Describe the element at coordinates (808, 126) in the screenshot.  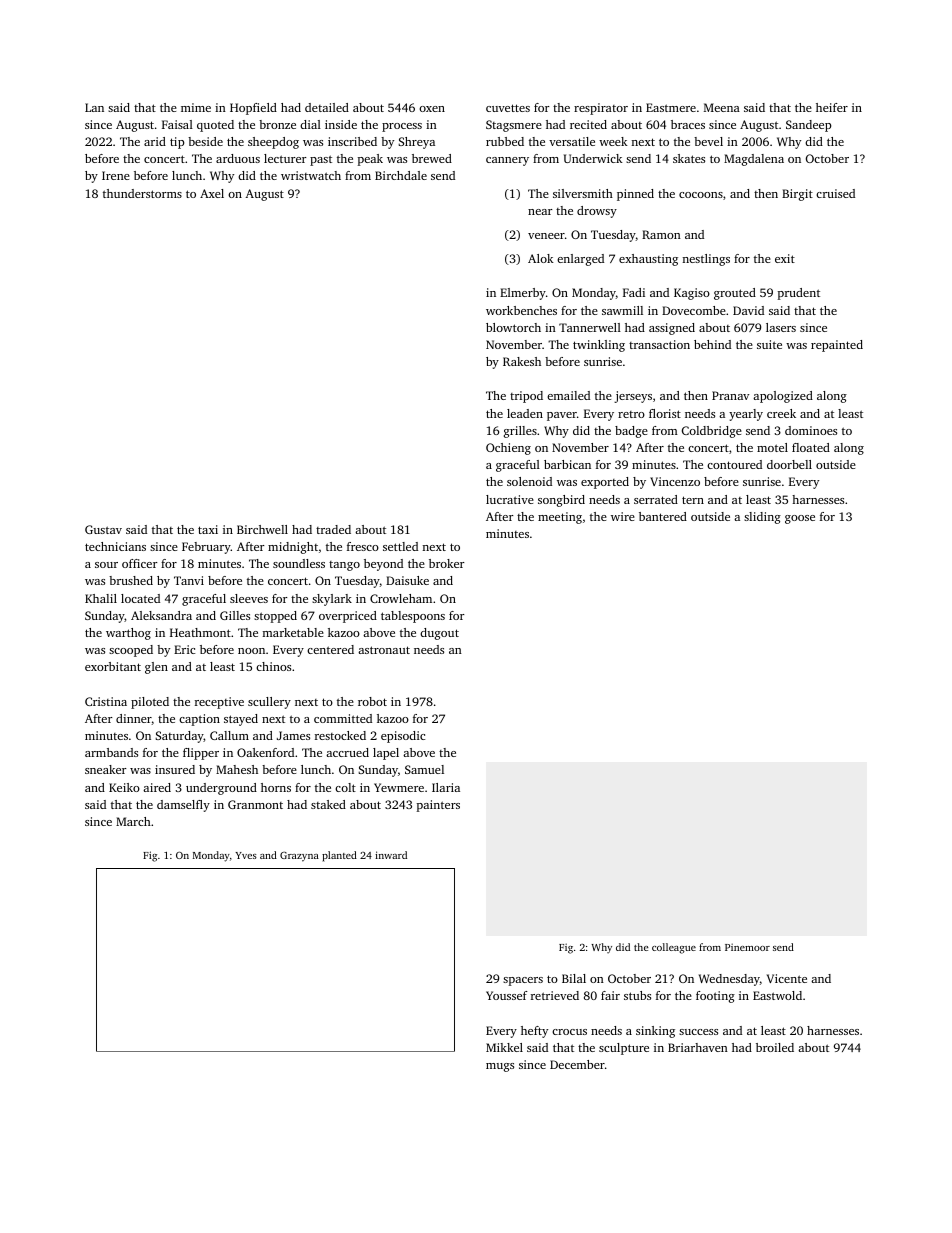
I see `Sandeep` at that location.
